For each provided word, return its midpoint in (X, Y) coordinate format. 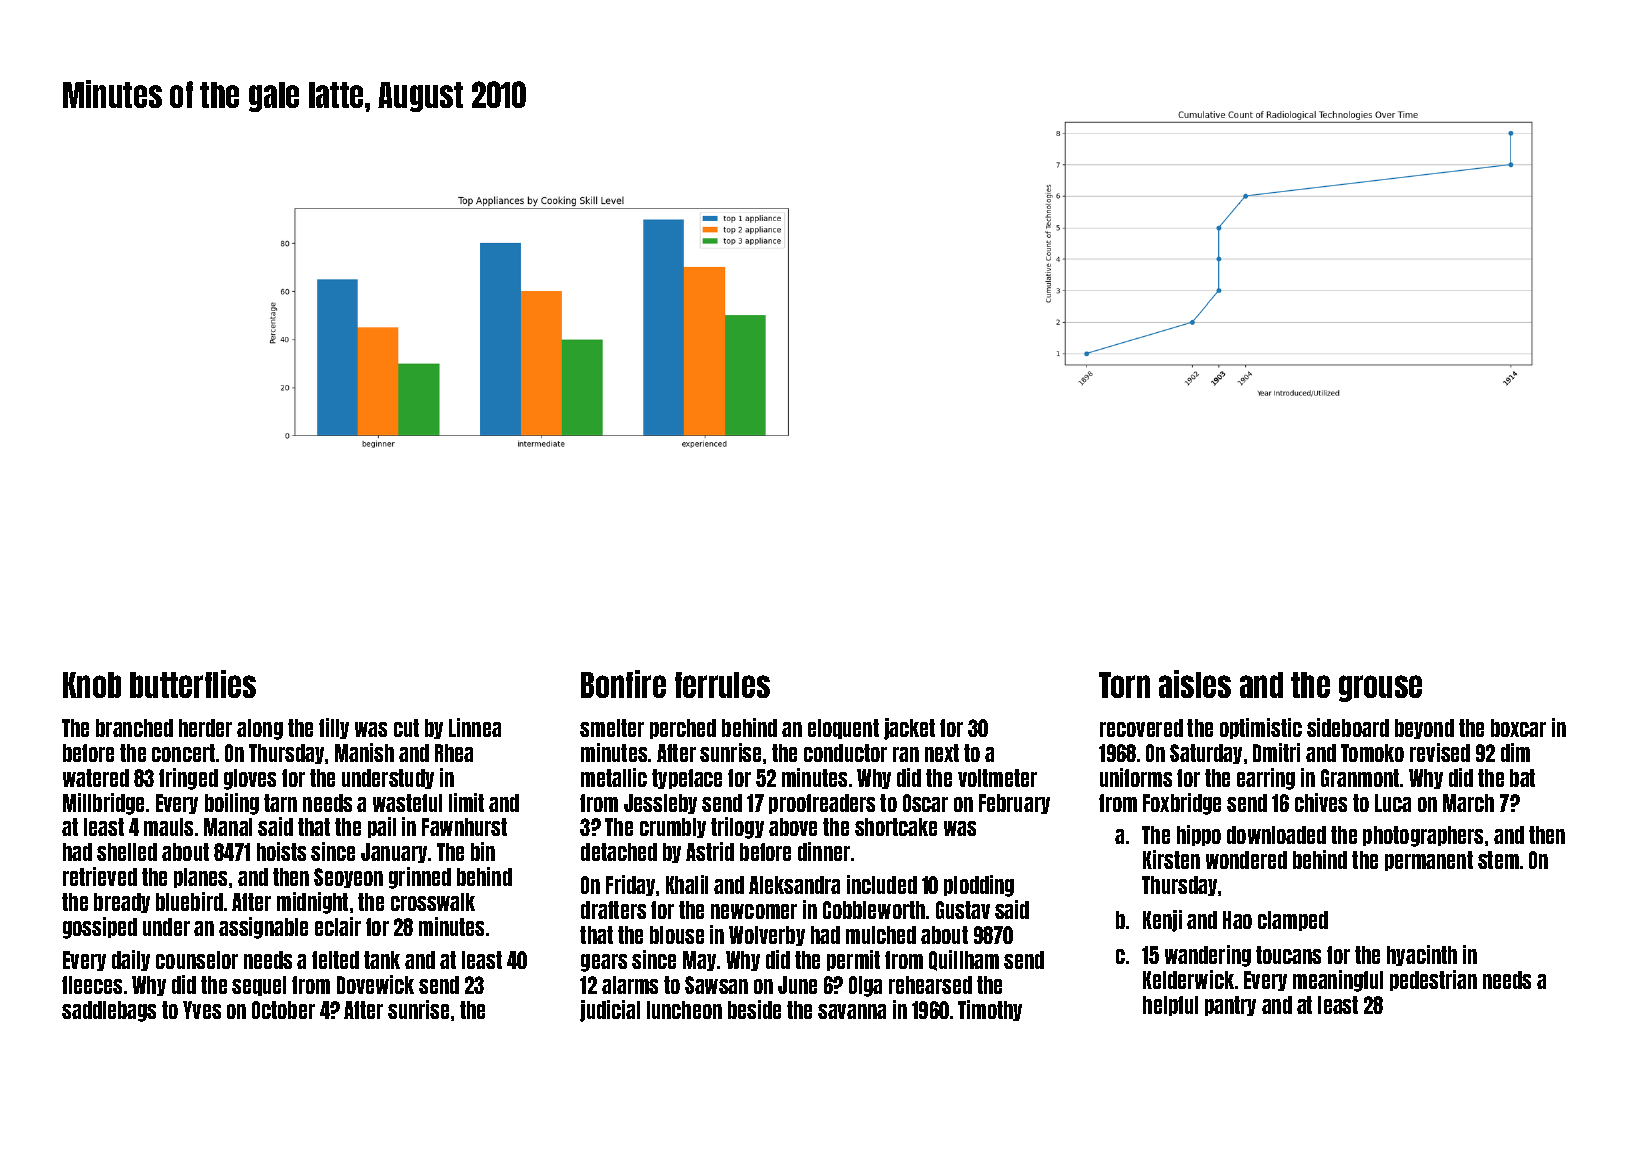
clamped (1293, 921)
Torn (1124, 685)
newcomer (754, 911)
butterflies (193, 684)
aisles (1195, 684)
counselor (197, 960)
